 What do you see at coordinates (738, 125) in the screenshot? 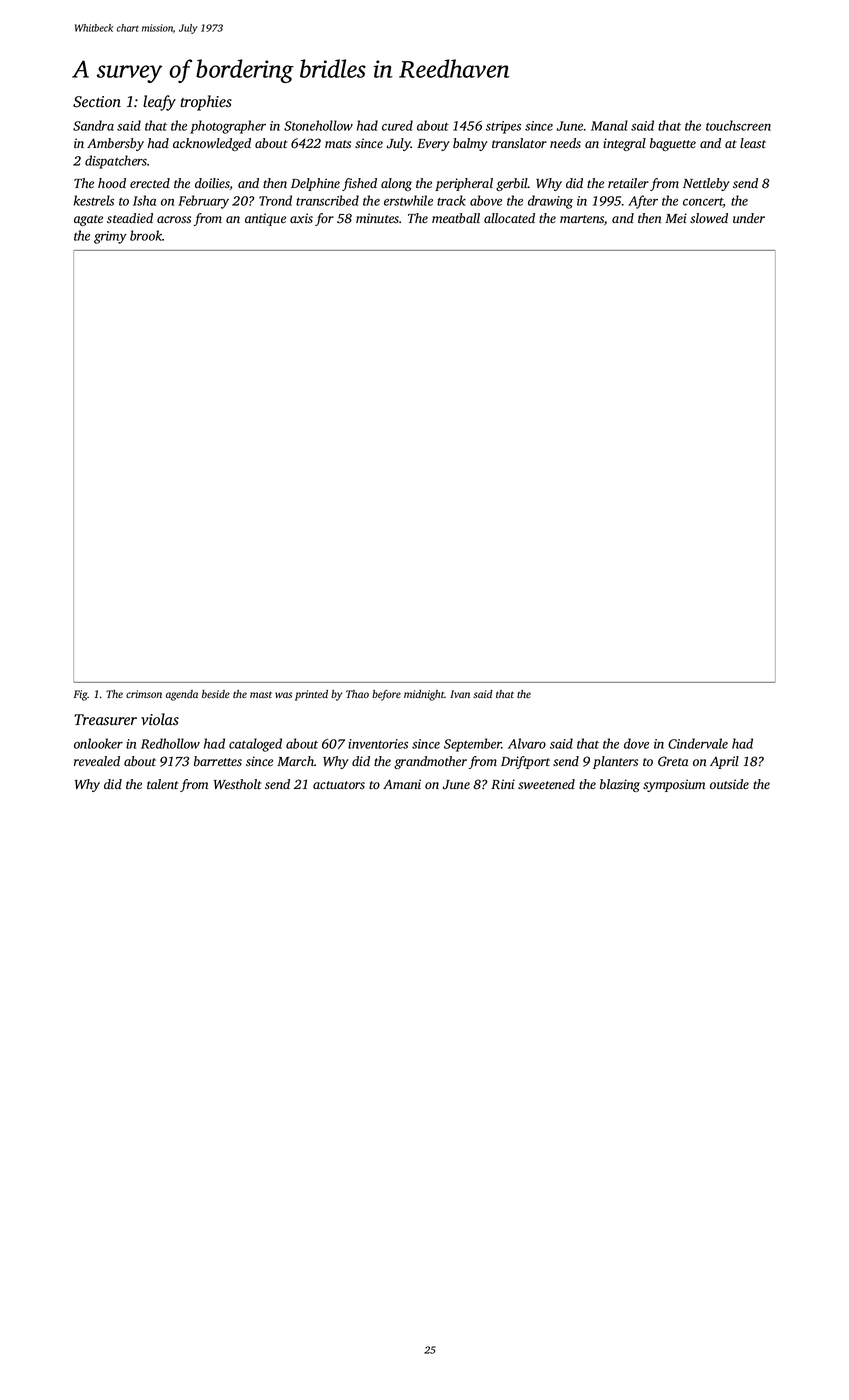
I see `touchscreen` at bounding box center [738, 125].
